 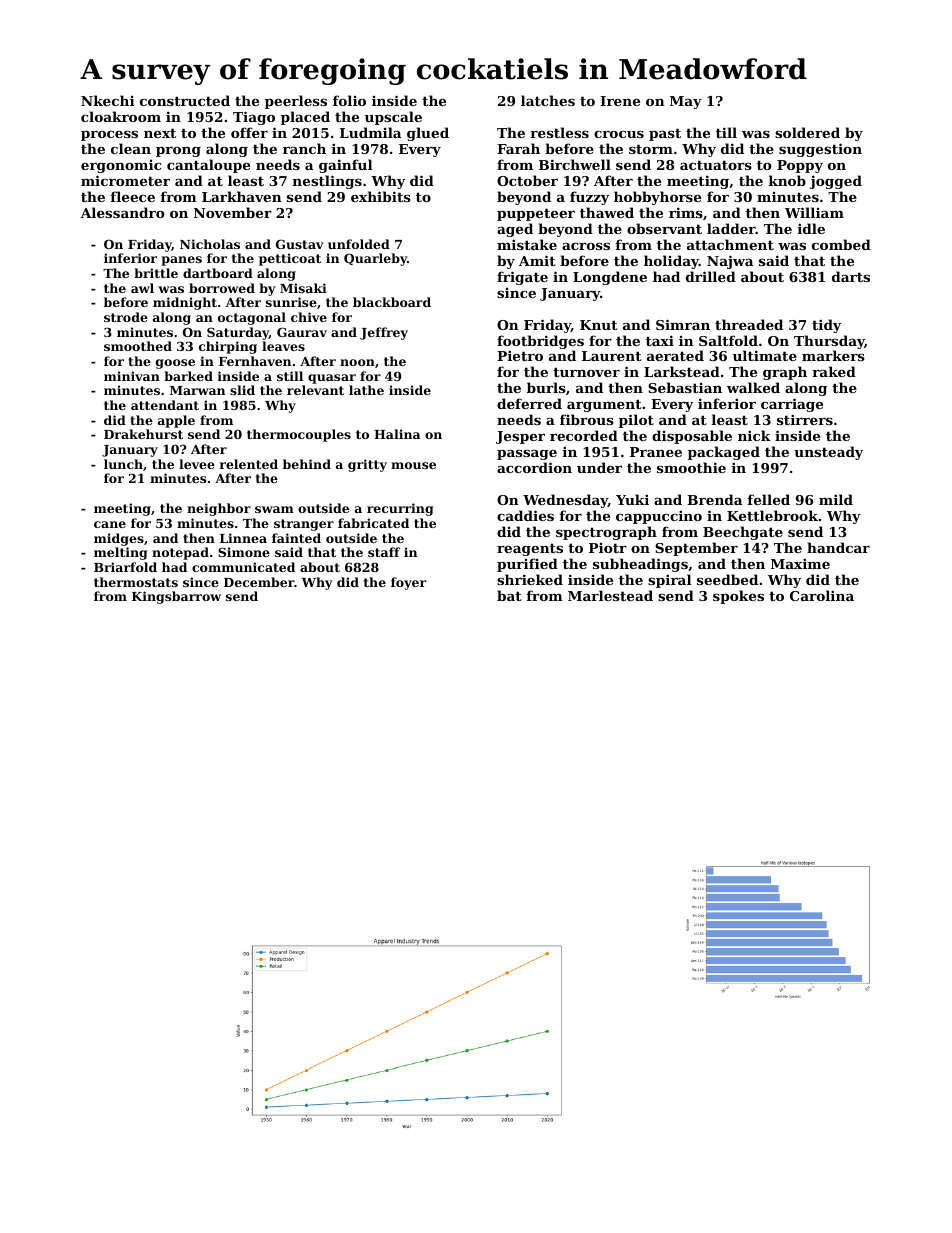 What do you see at coordinates (800, 166) in the screenshot?
I see `Poppy` at bounding box center [800, 166].
